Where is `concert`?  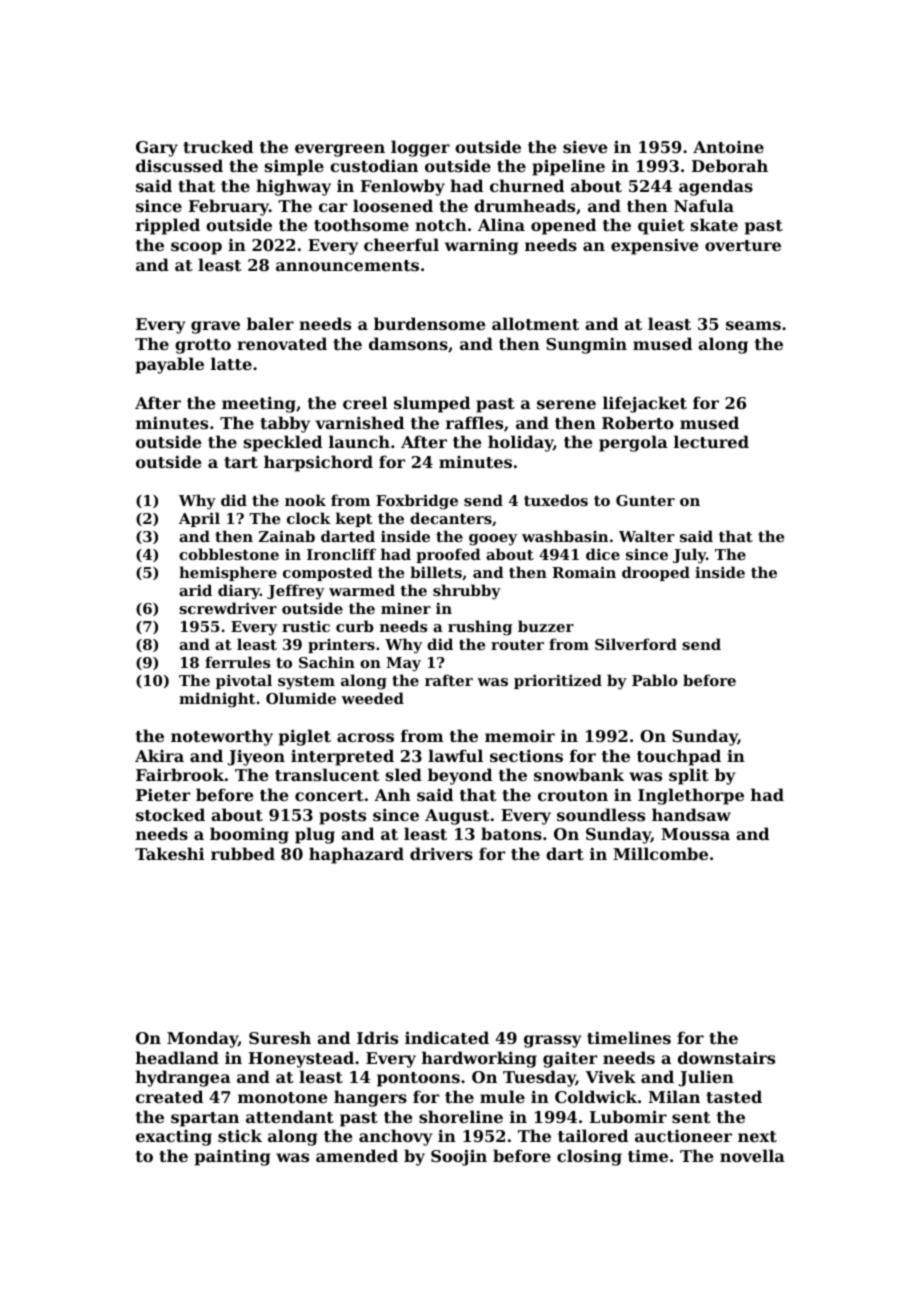
concert is located at coordinates (329, 795).
